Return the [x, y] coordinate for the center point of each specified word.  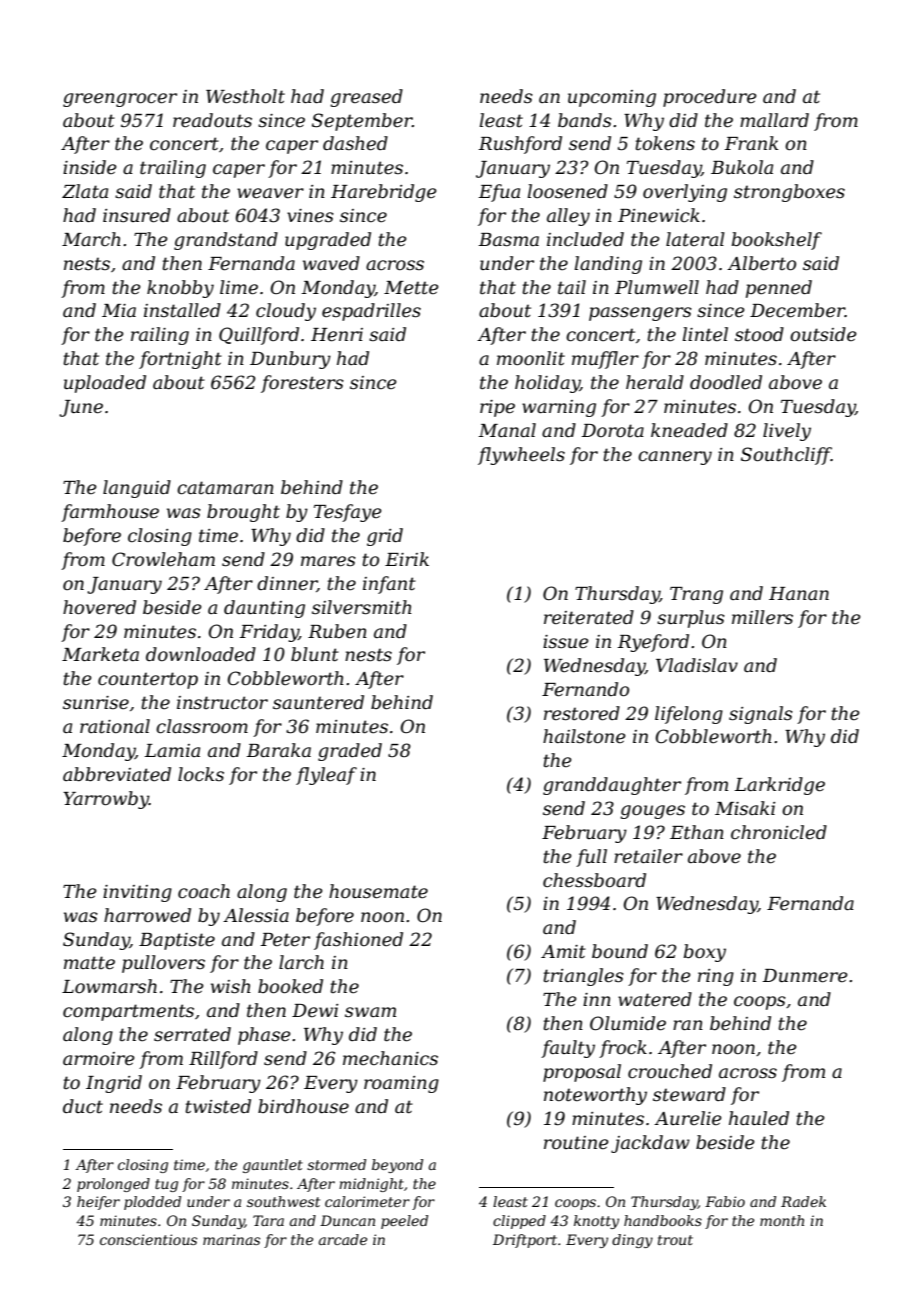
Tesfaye [348, 513]
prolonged [113, 1185]
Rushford [520, 145]
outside [823, 334]
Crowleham [163, 559]
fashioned [358, 941]
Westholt [245, 96]
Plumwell [657, 287]
